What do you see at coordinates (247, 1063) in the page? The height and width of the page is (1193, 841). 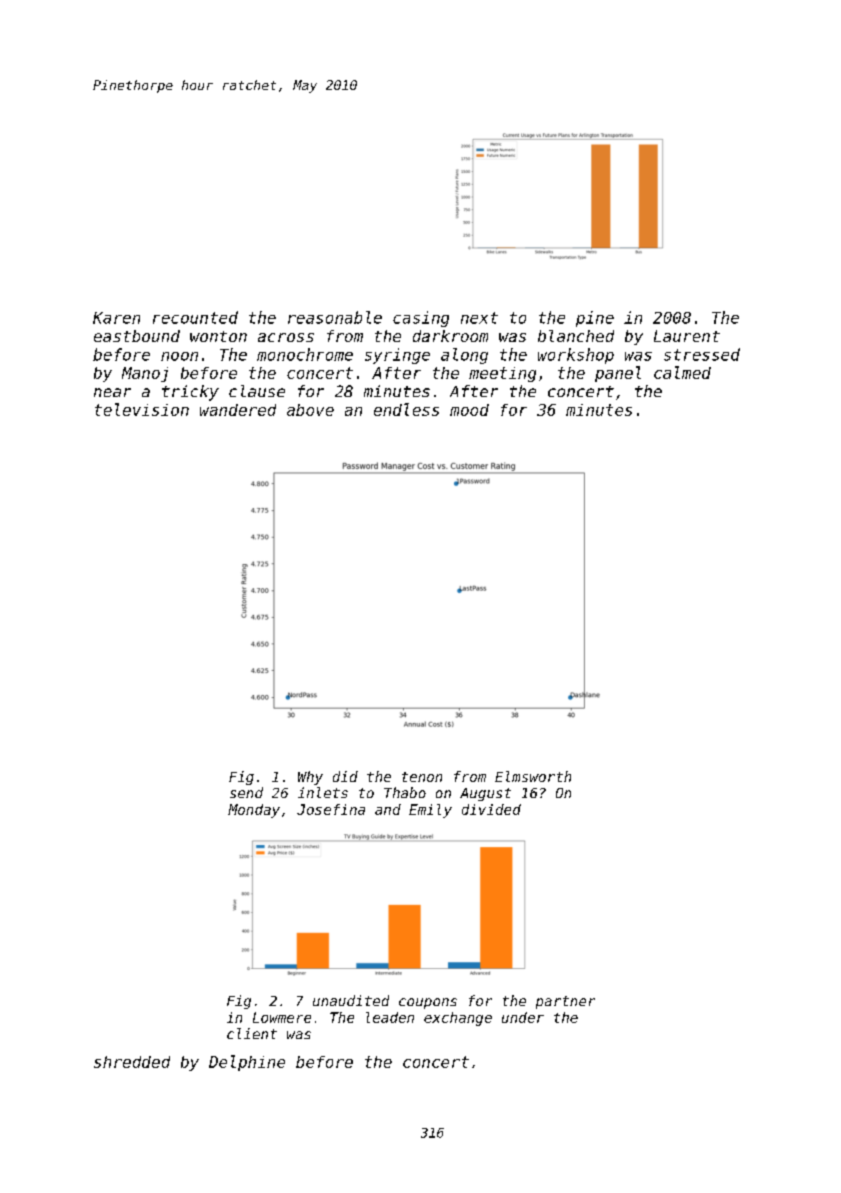 I see `Delphine` at bounding box center [247, 1063].
